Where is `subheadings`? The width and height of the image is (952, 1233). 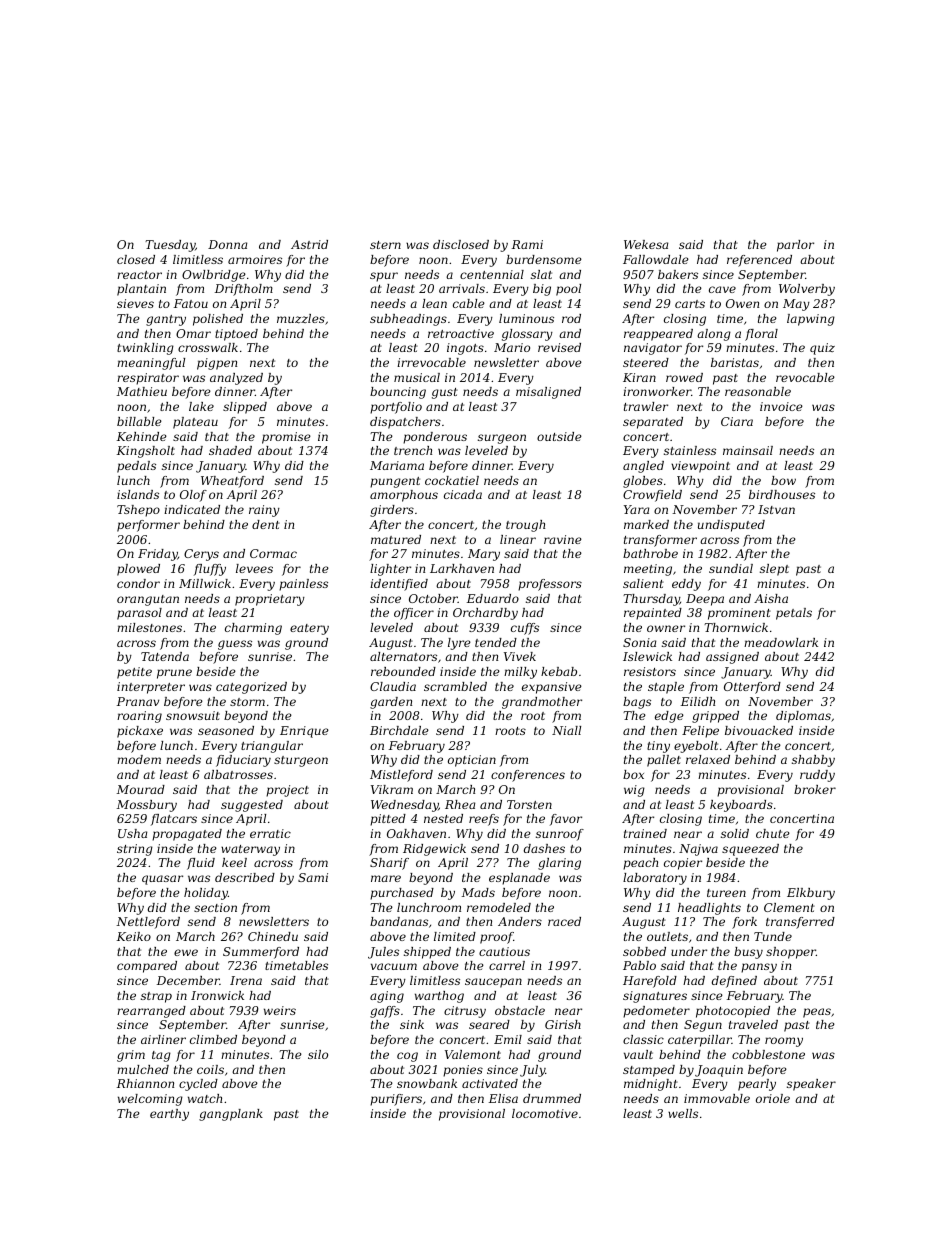
subheadings is located at coordinates (408, 320).
